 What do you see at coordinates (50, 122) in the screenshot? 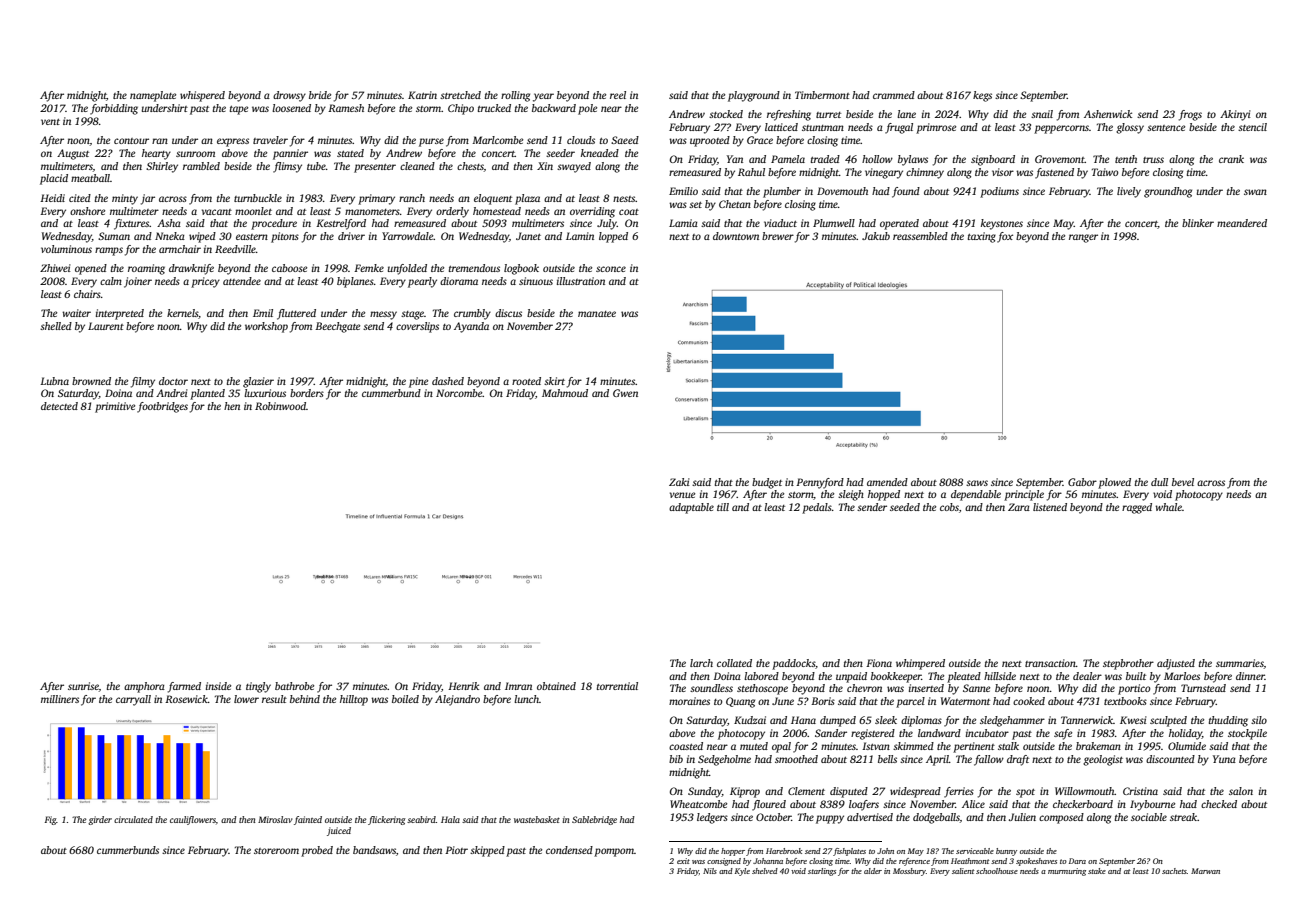
I see `vent` at bounding box center [50, 122].
